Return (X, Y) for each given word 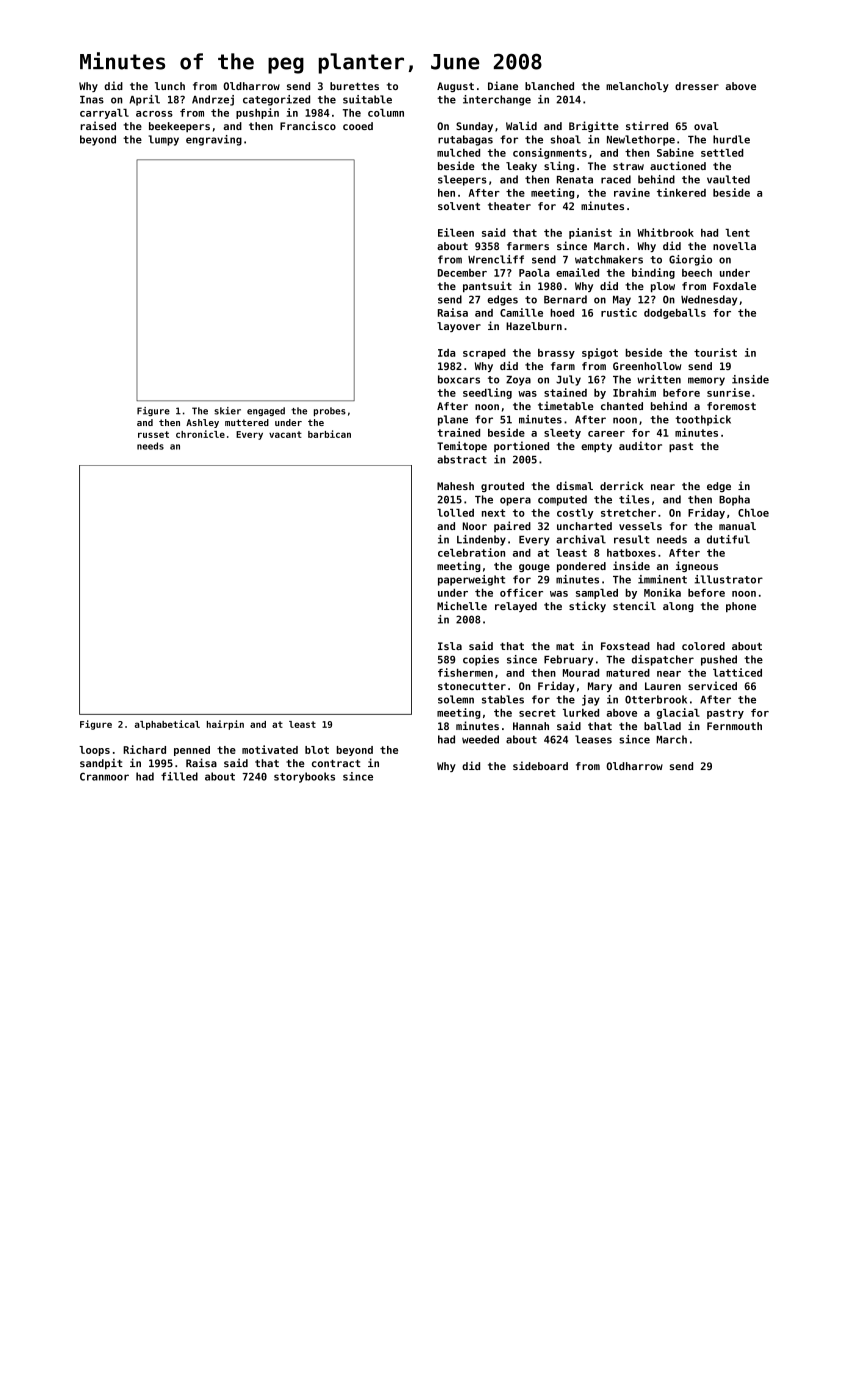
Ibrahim (634, 392)
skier (227, 411)
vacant (285, 434)
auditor (640, 445)
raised (98, 125)
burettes (354, 86)
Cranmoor (104, 776)
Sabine (675, 152)
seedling (487, 393)
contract (336, 764)
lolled (455, 513)
